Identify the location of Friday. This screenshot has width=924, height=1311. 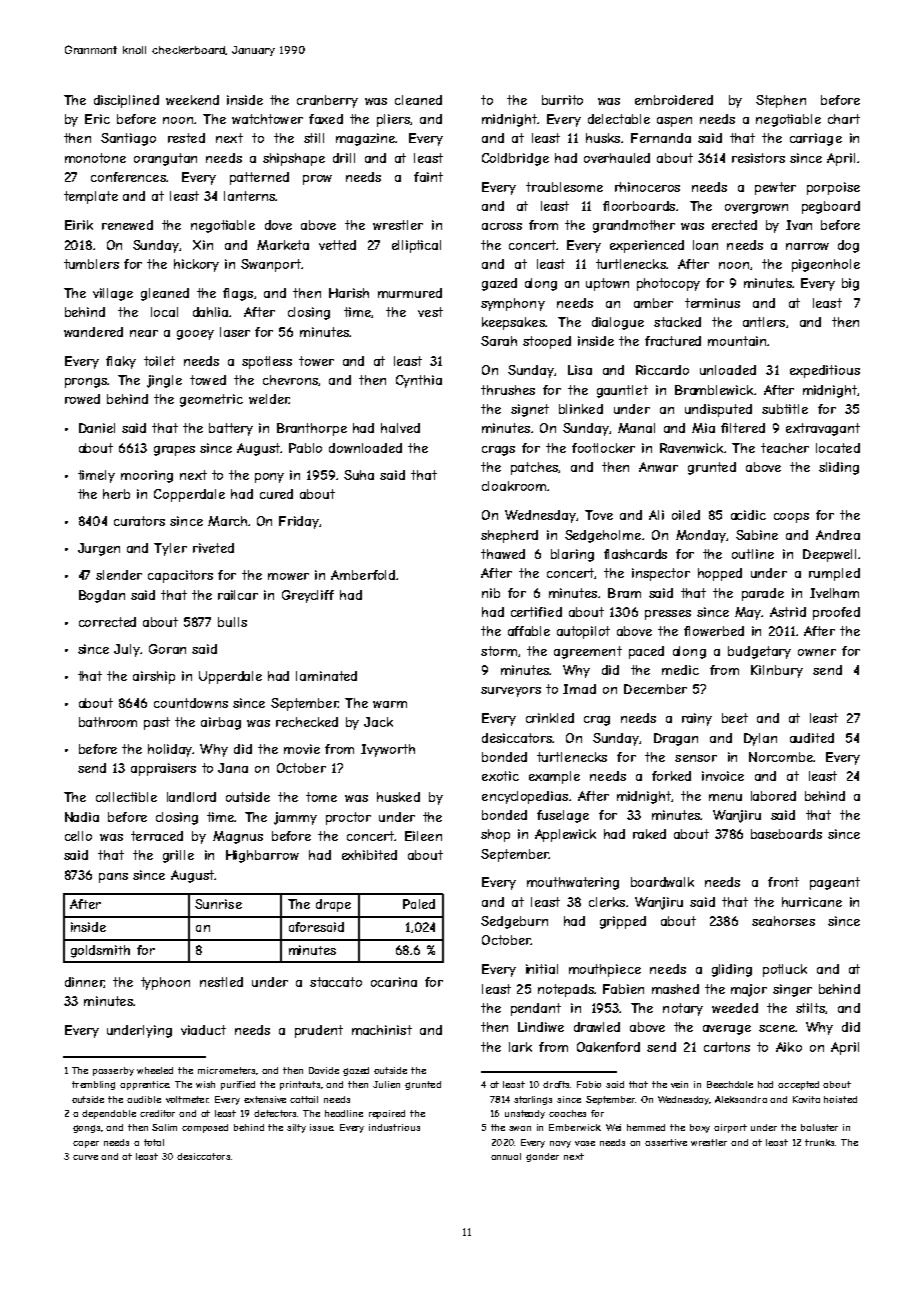
(299, 522).
